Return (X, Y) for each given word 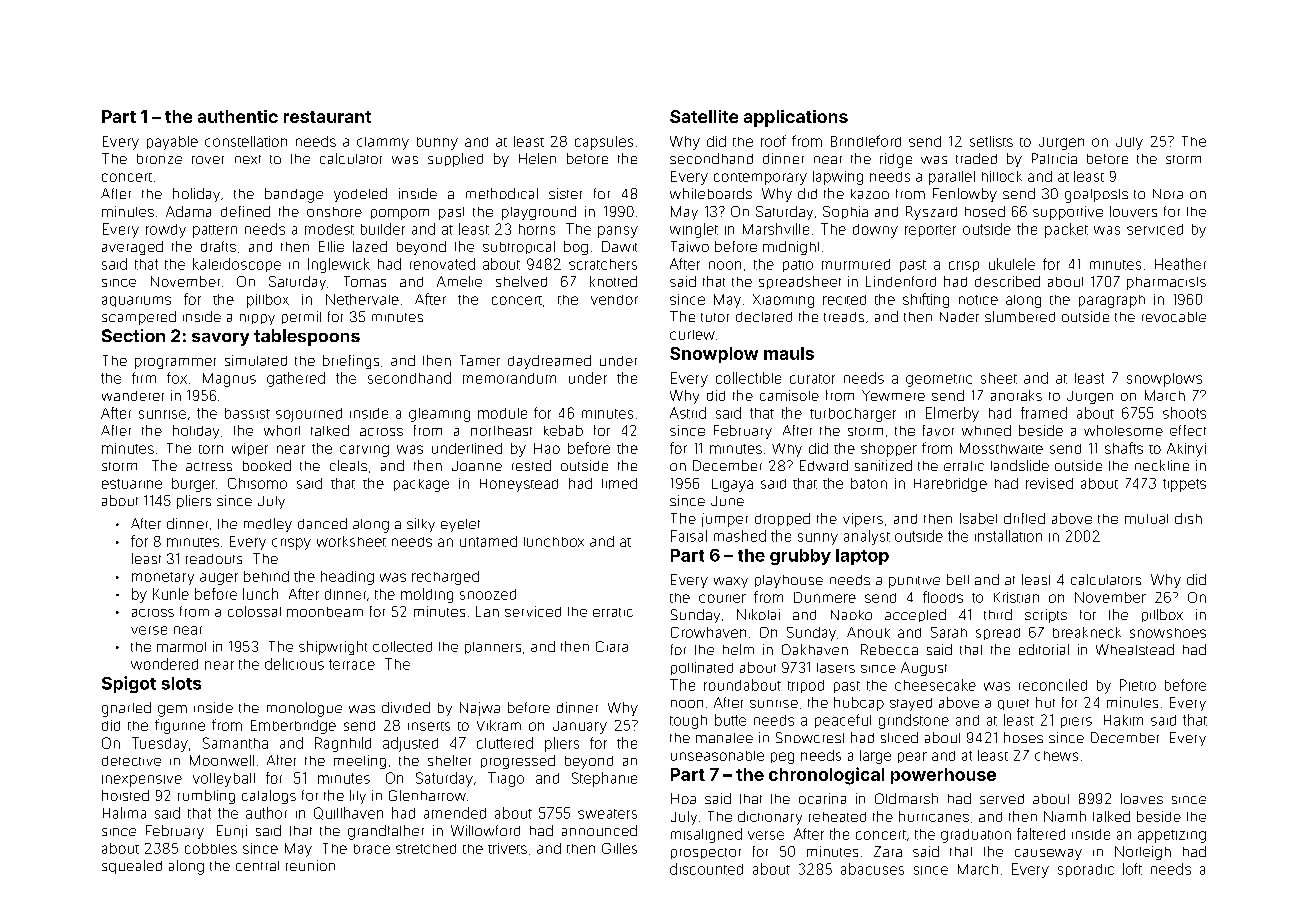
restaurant (327, 117)
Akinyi (1186, 450)
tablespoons (307, 337)
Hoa (683, 798)
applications (796, 118)
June (727, 501)
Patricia (1054, 158)
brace (372, 849)
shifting (926, 300)
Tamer (480, 360)
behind (266, 576)
